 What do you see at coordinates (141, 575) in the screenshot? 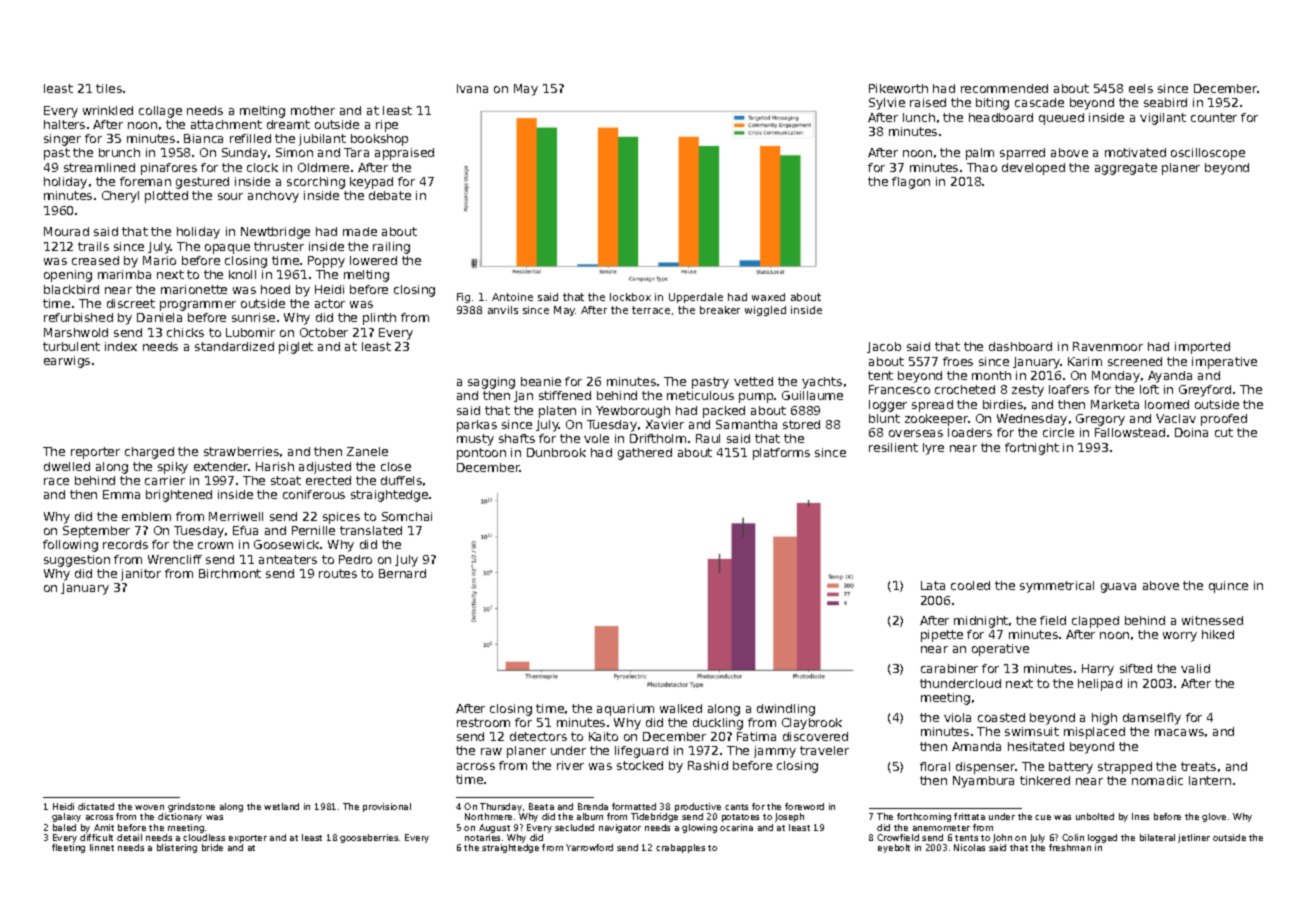
I see `janitor` at bounding box center [141, 575].
